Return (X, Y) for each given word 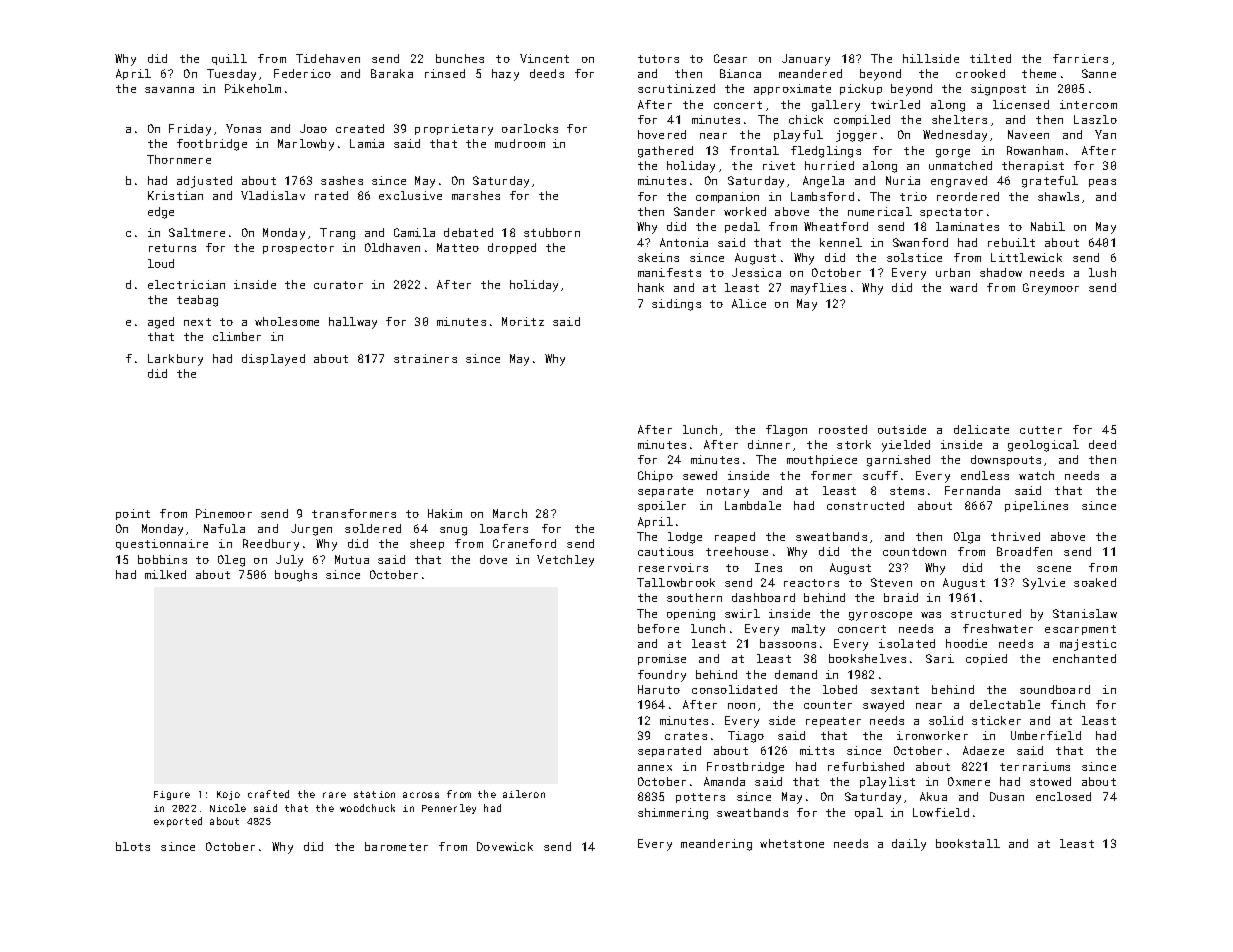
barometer (396, 846)
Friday (190, 130)
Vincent (544, 58)
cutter (1041, 430)
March (510, 513)
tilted (990, 58)
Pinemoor (224, 513)
